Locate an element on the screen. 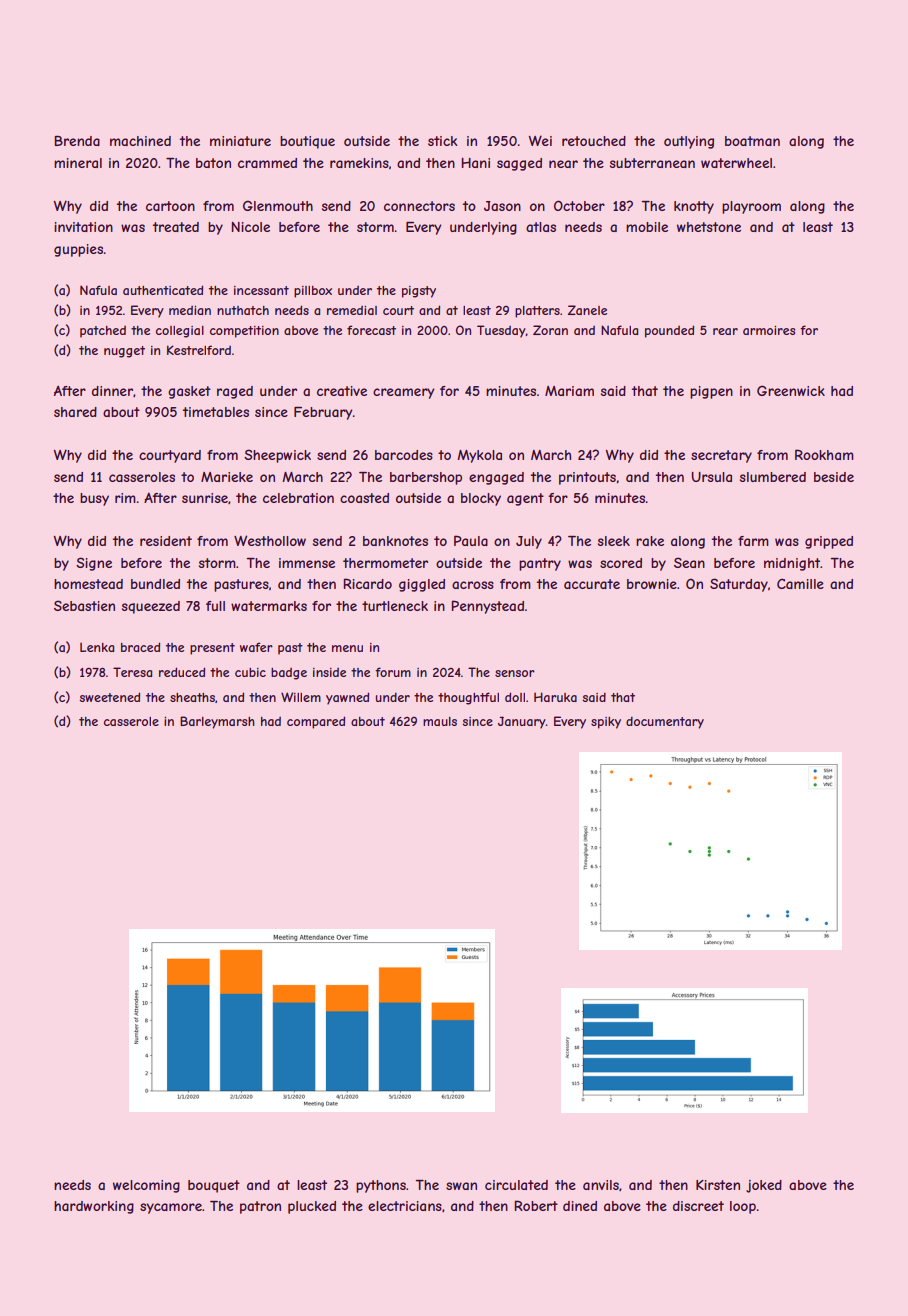 The height and width of the screenshot is (1316, 908). spiky is located at coordinates (606, 723).
